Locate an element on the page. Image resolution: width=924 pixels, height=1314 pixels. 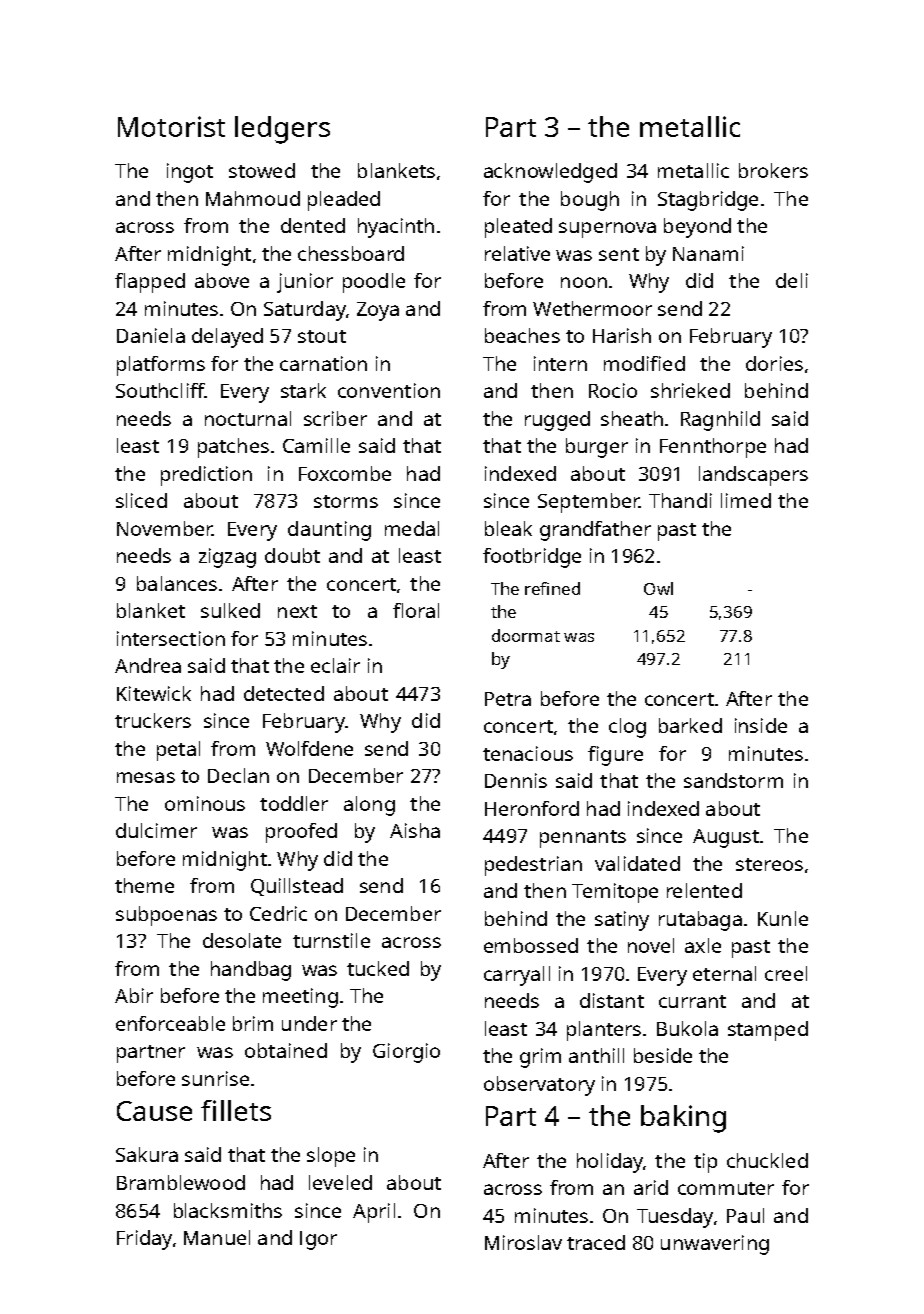
brokers is located at coordinates (773, 170).
